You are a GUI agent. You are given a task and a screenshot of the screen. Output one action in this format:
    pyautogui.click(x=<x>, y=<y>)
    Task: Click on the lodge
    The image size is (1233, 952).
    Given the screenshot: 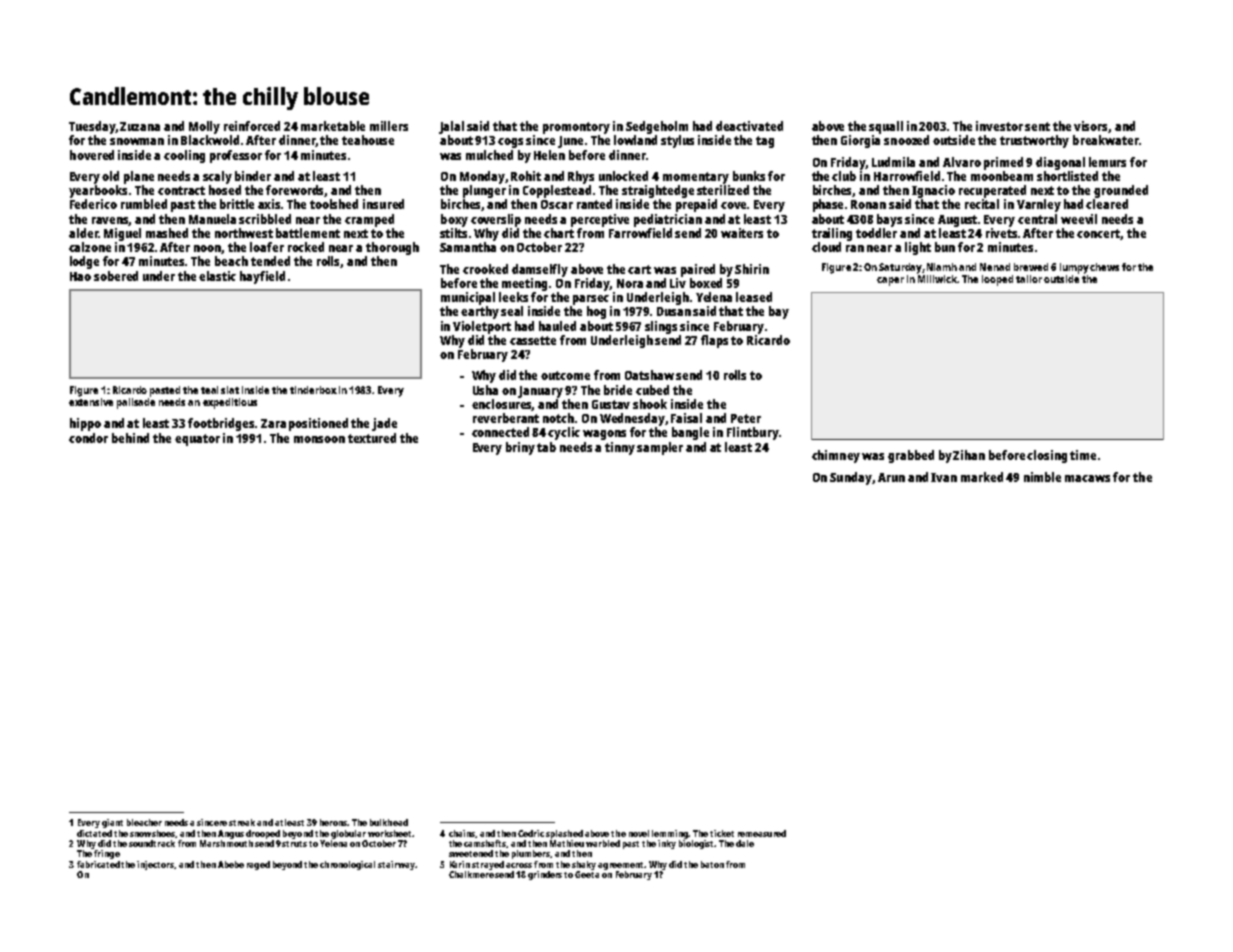 What is the action you would take?
    pyautogui.click(x=84, y=262)
